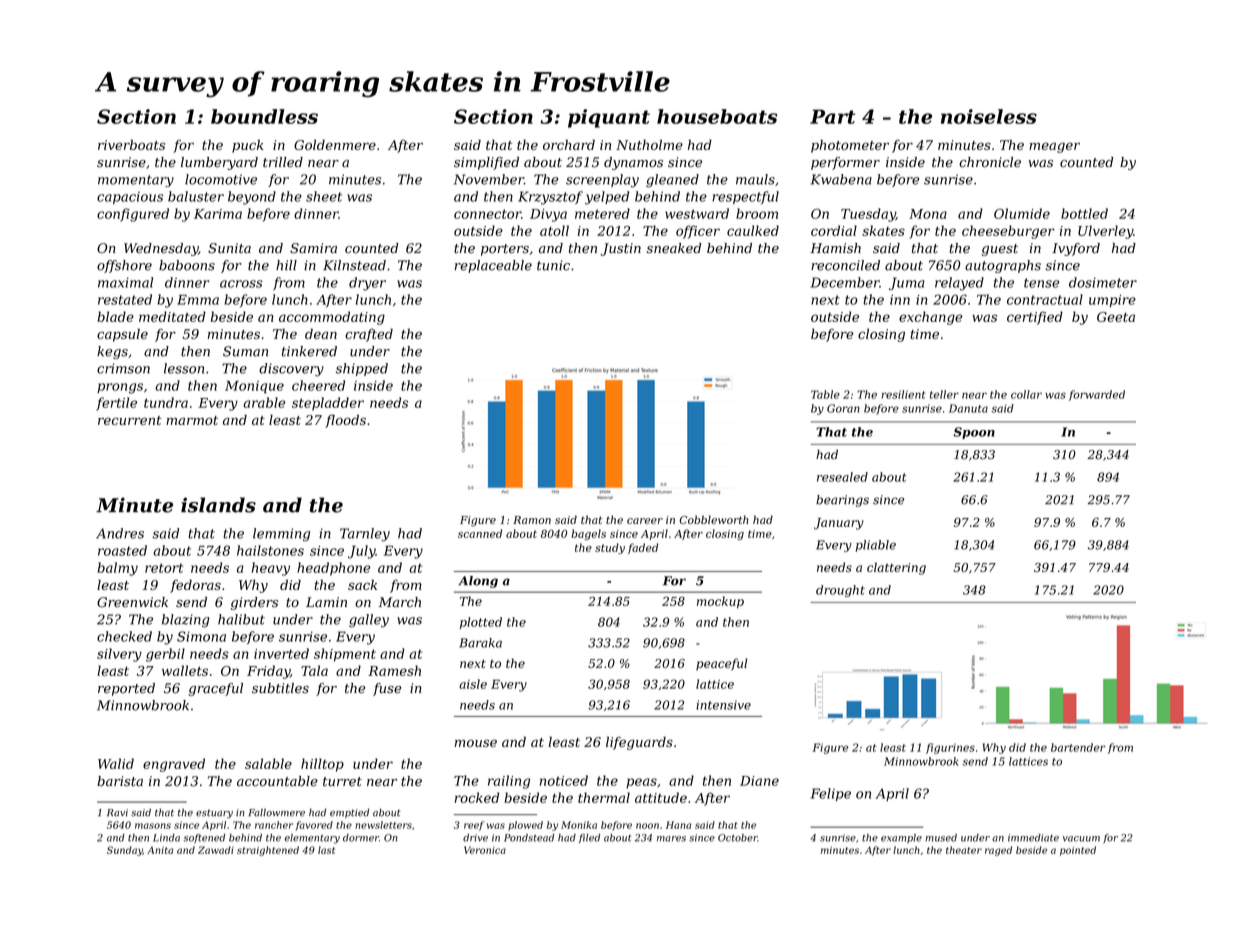 The image size is (1233, 952). I want to click on lifeguards, so click(639, 743).
